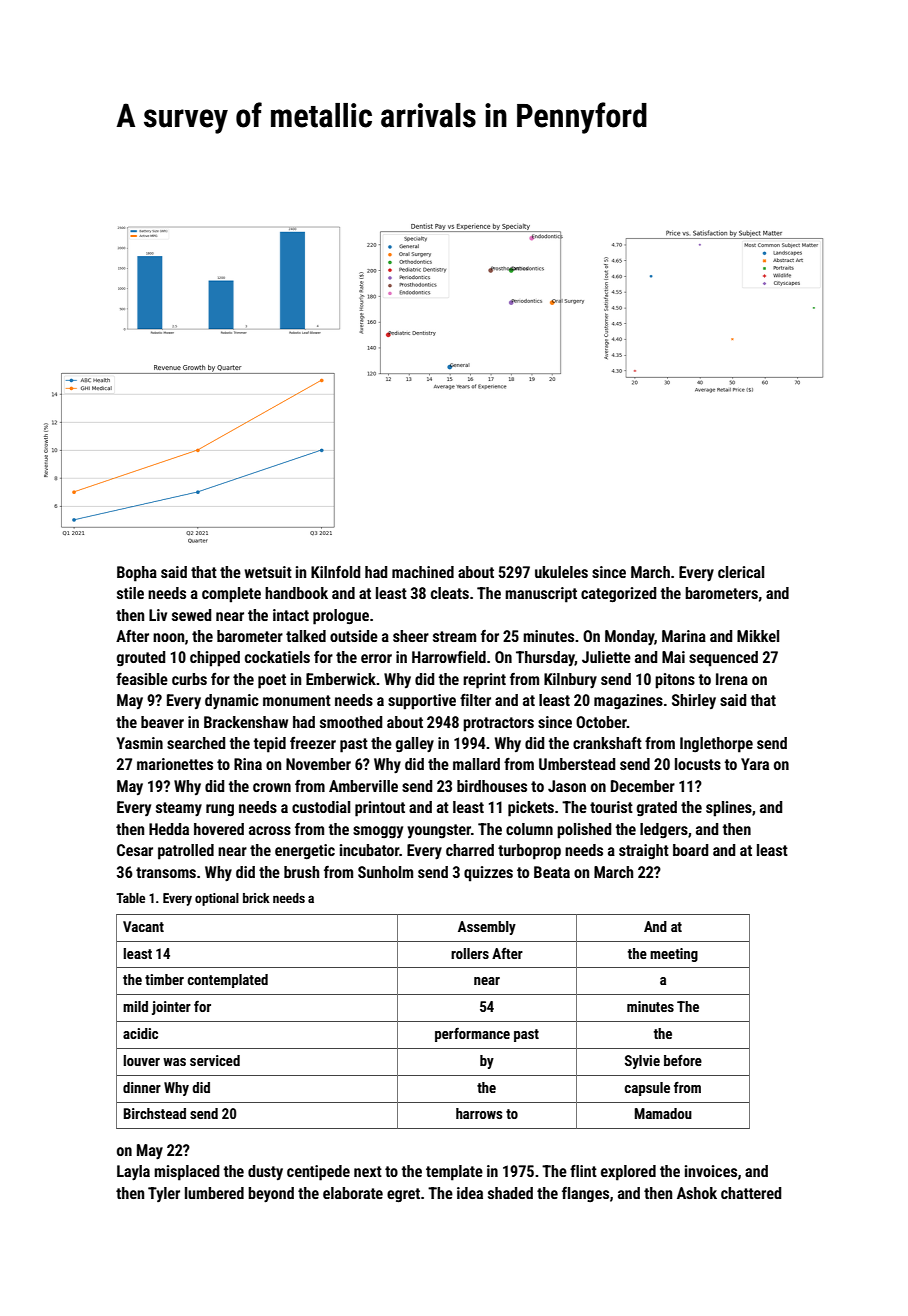 This image has width=908, height=1316. Describe the element at coordinates (741, 572) in the image. I see `clerical` at that location.
